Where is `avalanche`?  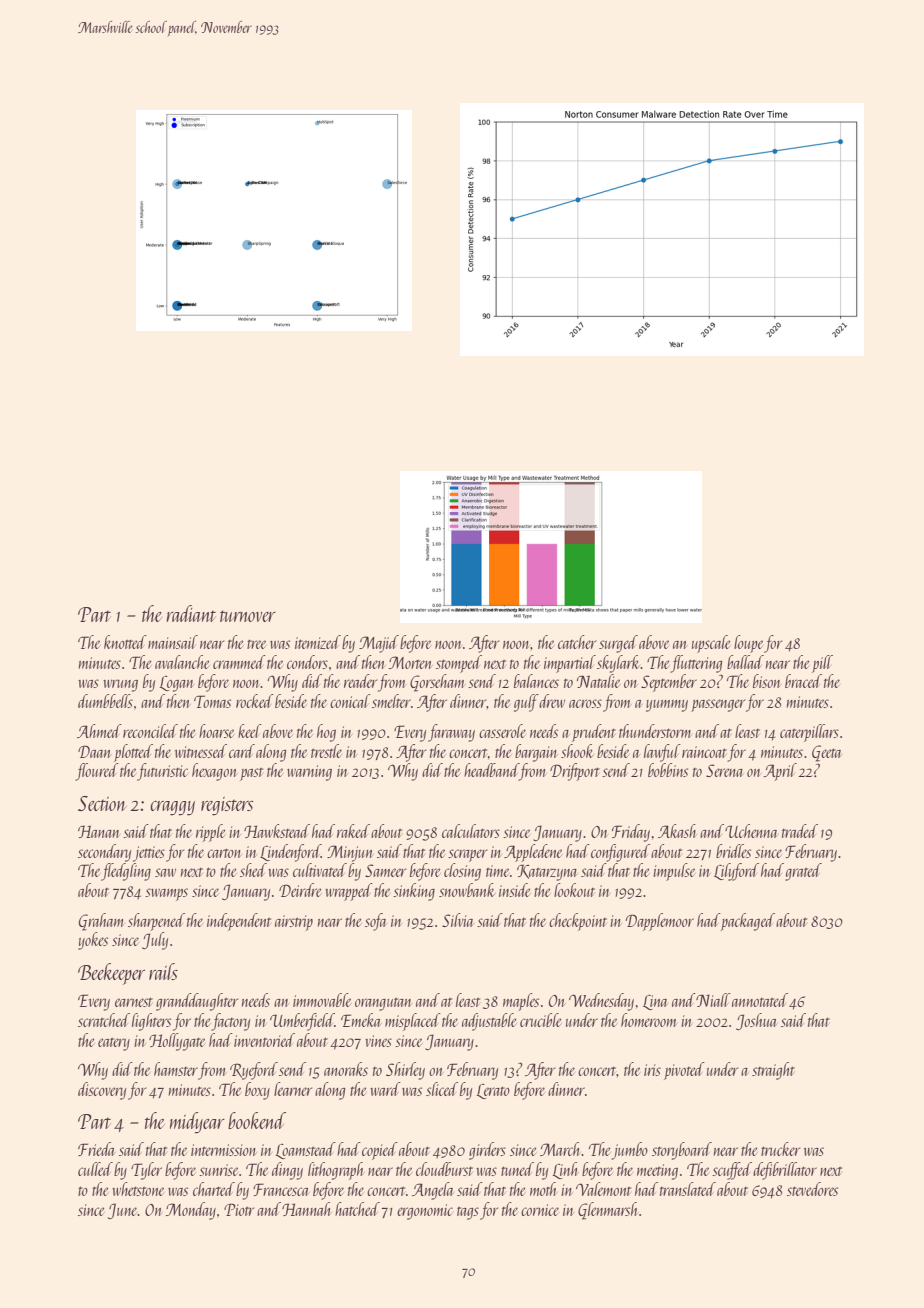 avalanche is located at coordinates (182, 662).
